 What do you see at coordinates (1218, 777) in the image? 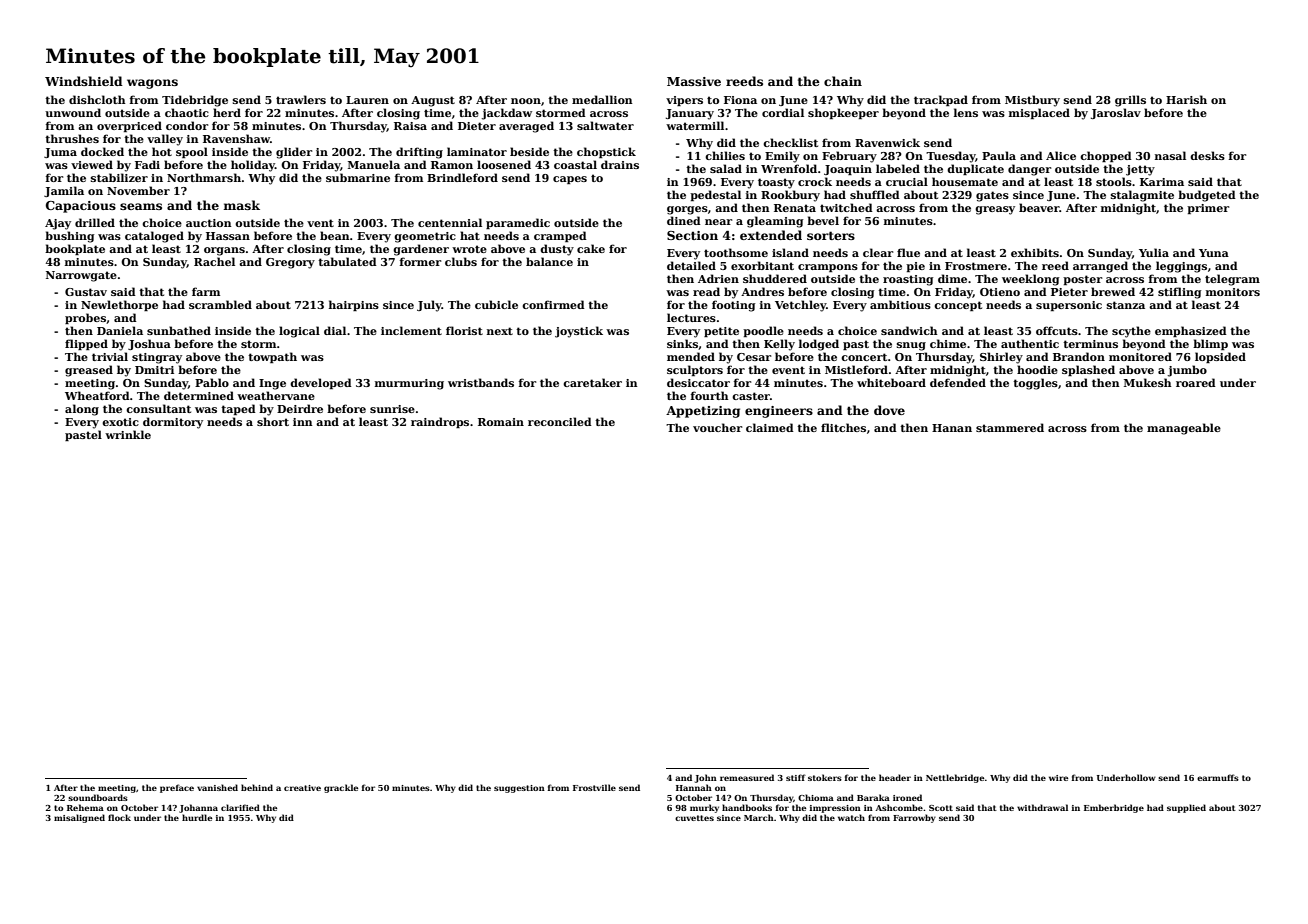
I see `earmuffs` at bounding box center [1218, 777].
